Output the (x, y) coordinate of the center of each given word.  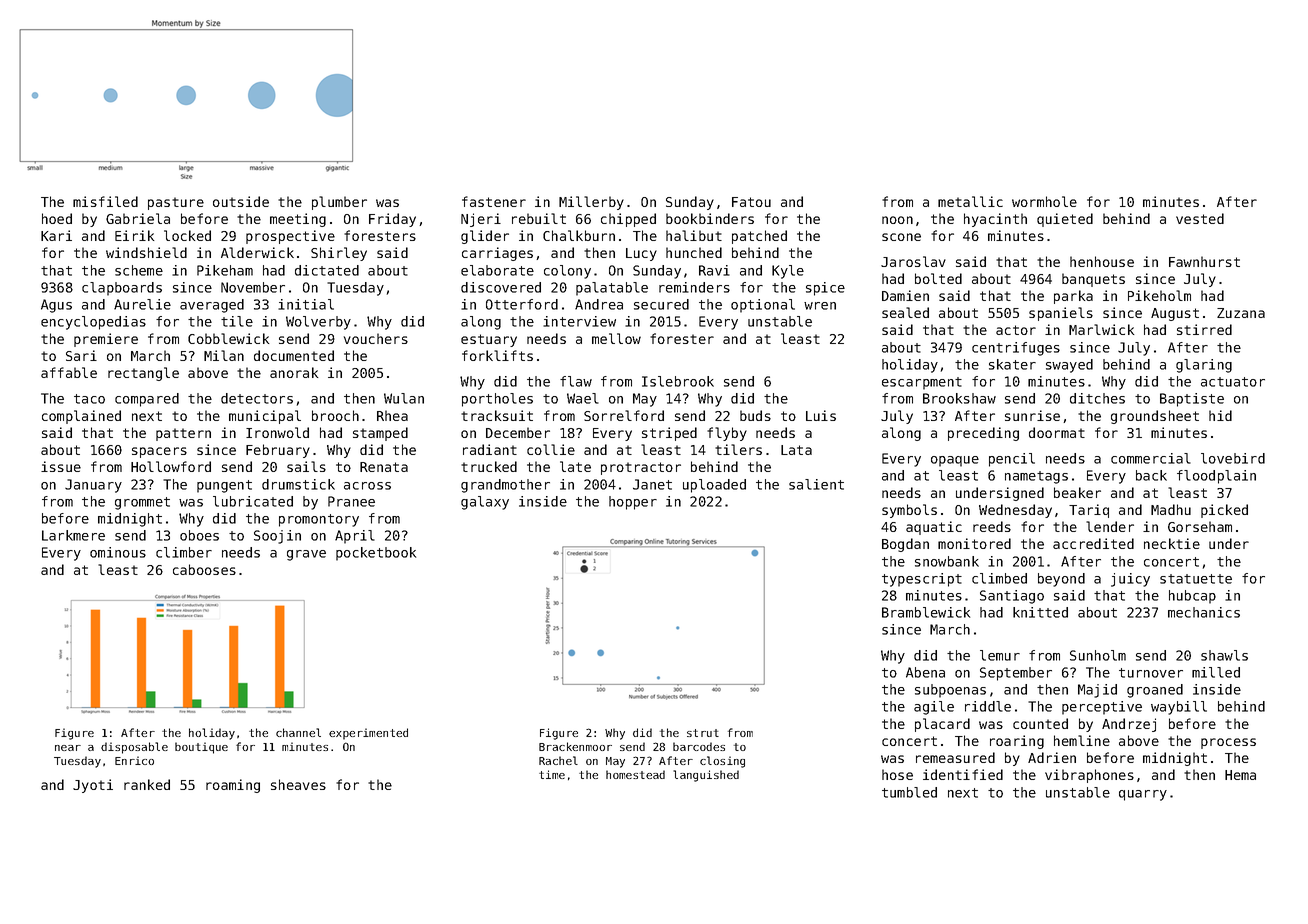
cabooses (204, 569)
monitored (974, 543)
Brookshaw (959, 398)
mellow (616, 338)
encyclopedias (93, 323)
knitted (1040, 612)
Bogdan (905, 545)
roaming (233, 786)
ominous (118, 552)
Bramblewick (926, 612)
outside (241, 201)
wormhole (1044, 201)
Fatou (751, 202)
